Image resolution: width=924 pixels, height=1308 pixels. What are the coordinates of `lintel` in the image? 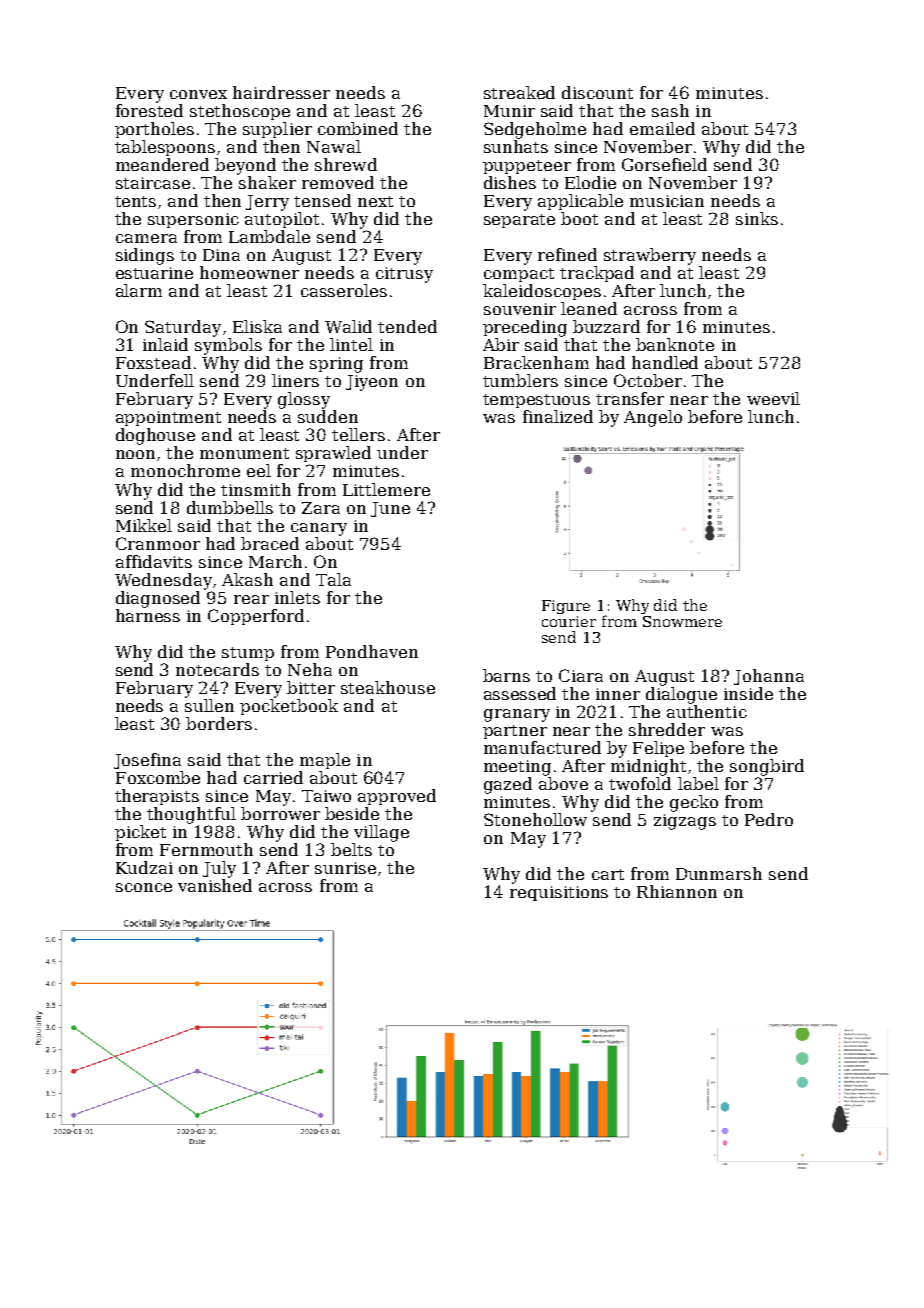 It's located at (351, 344).
